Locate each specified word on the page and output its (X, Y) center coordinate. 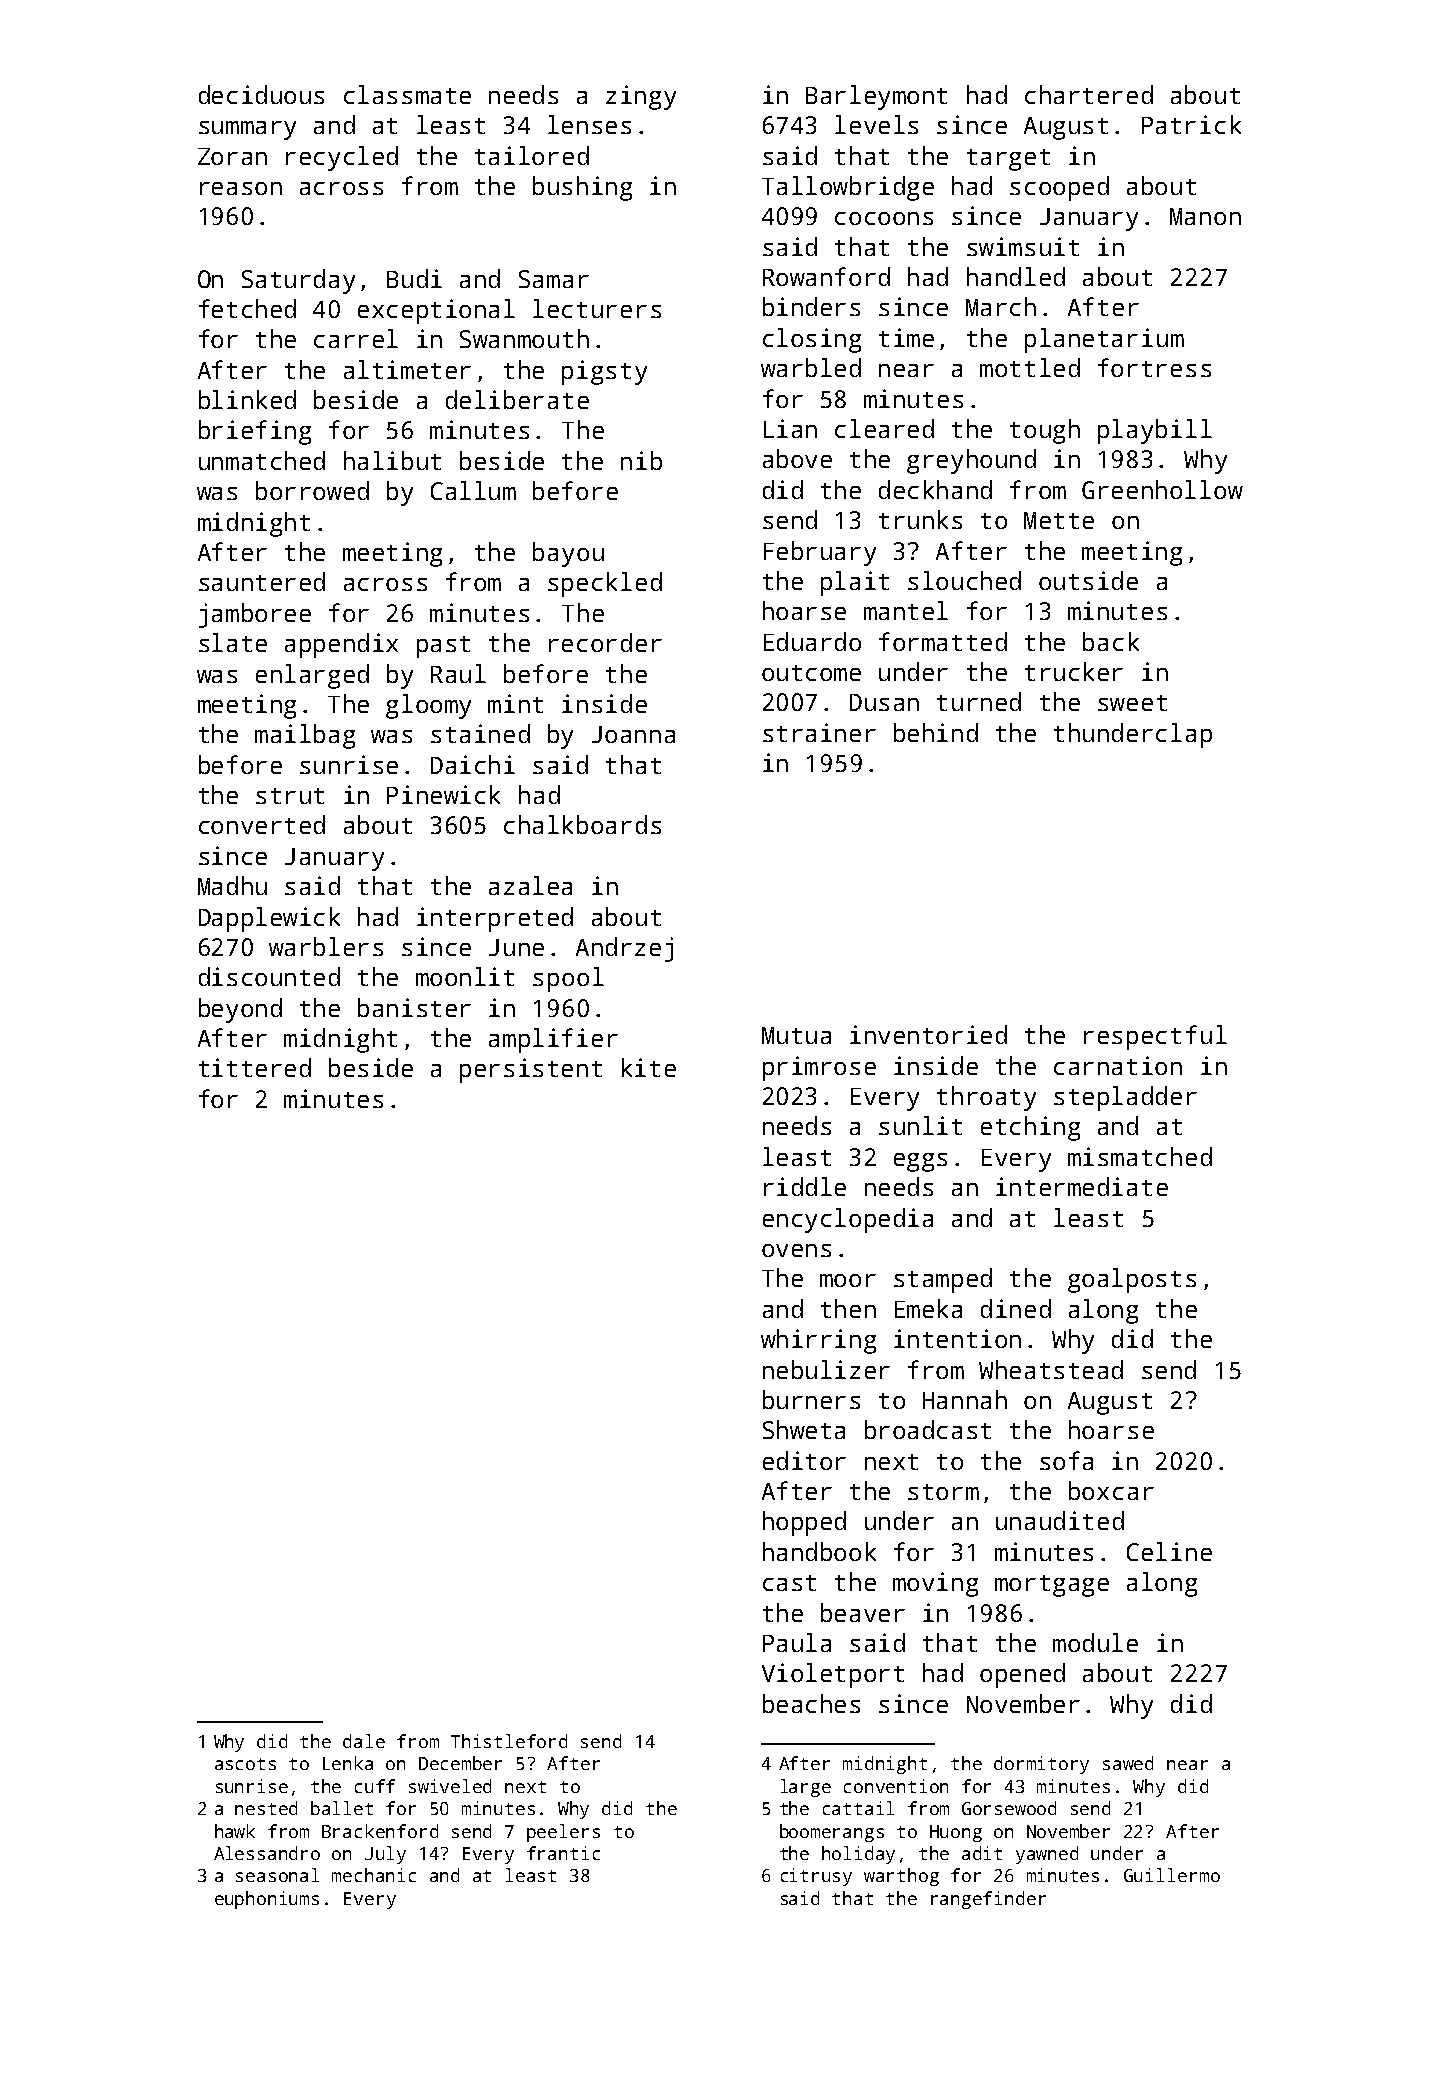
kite (649, 1067)
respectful (1155, 1037)
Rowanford (826, 276)
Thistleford (509, 1741)
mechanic (374, 1875)
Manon (1205, 216)
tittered (255, 1067)
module (1095, 1642)
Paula (797, 1642)
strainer (819, 732)
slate (233, 642)
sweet (1132, 703)
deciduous (261, 94)
